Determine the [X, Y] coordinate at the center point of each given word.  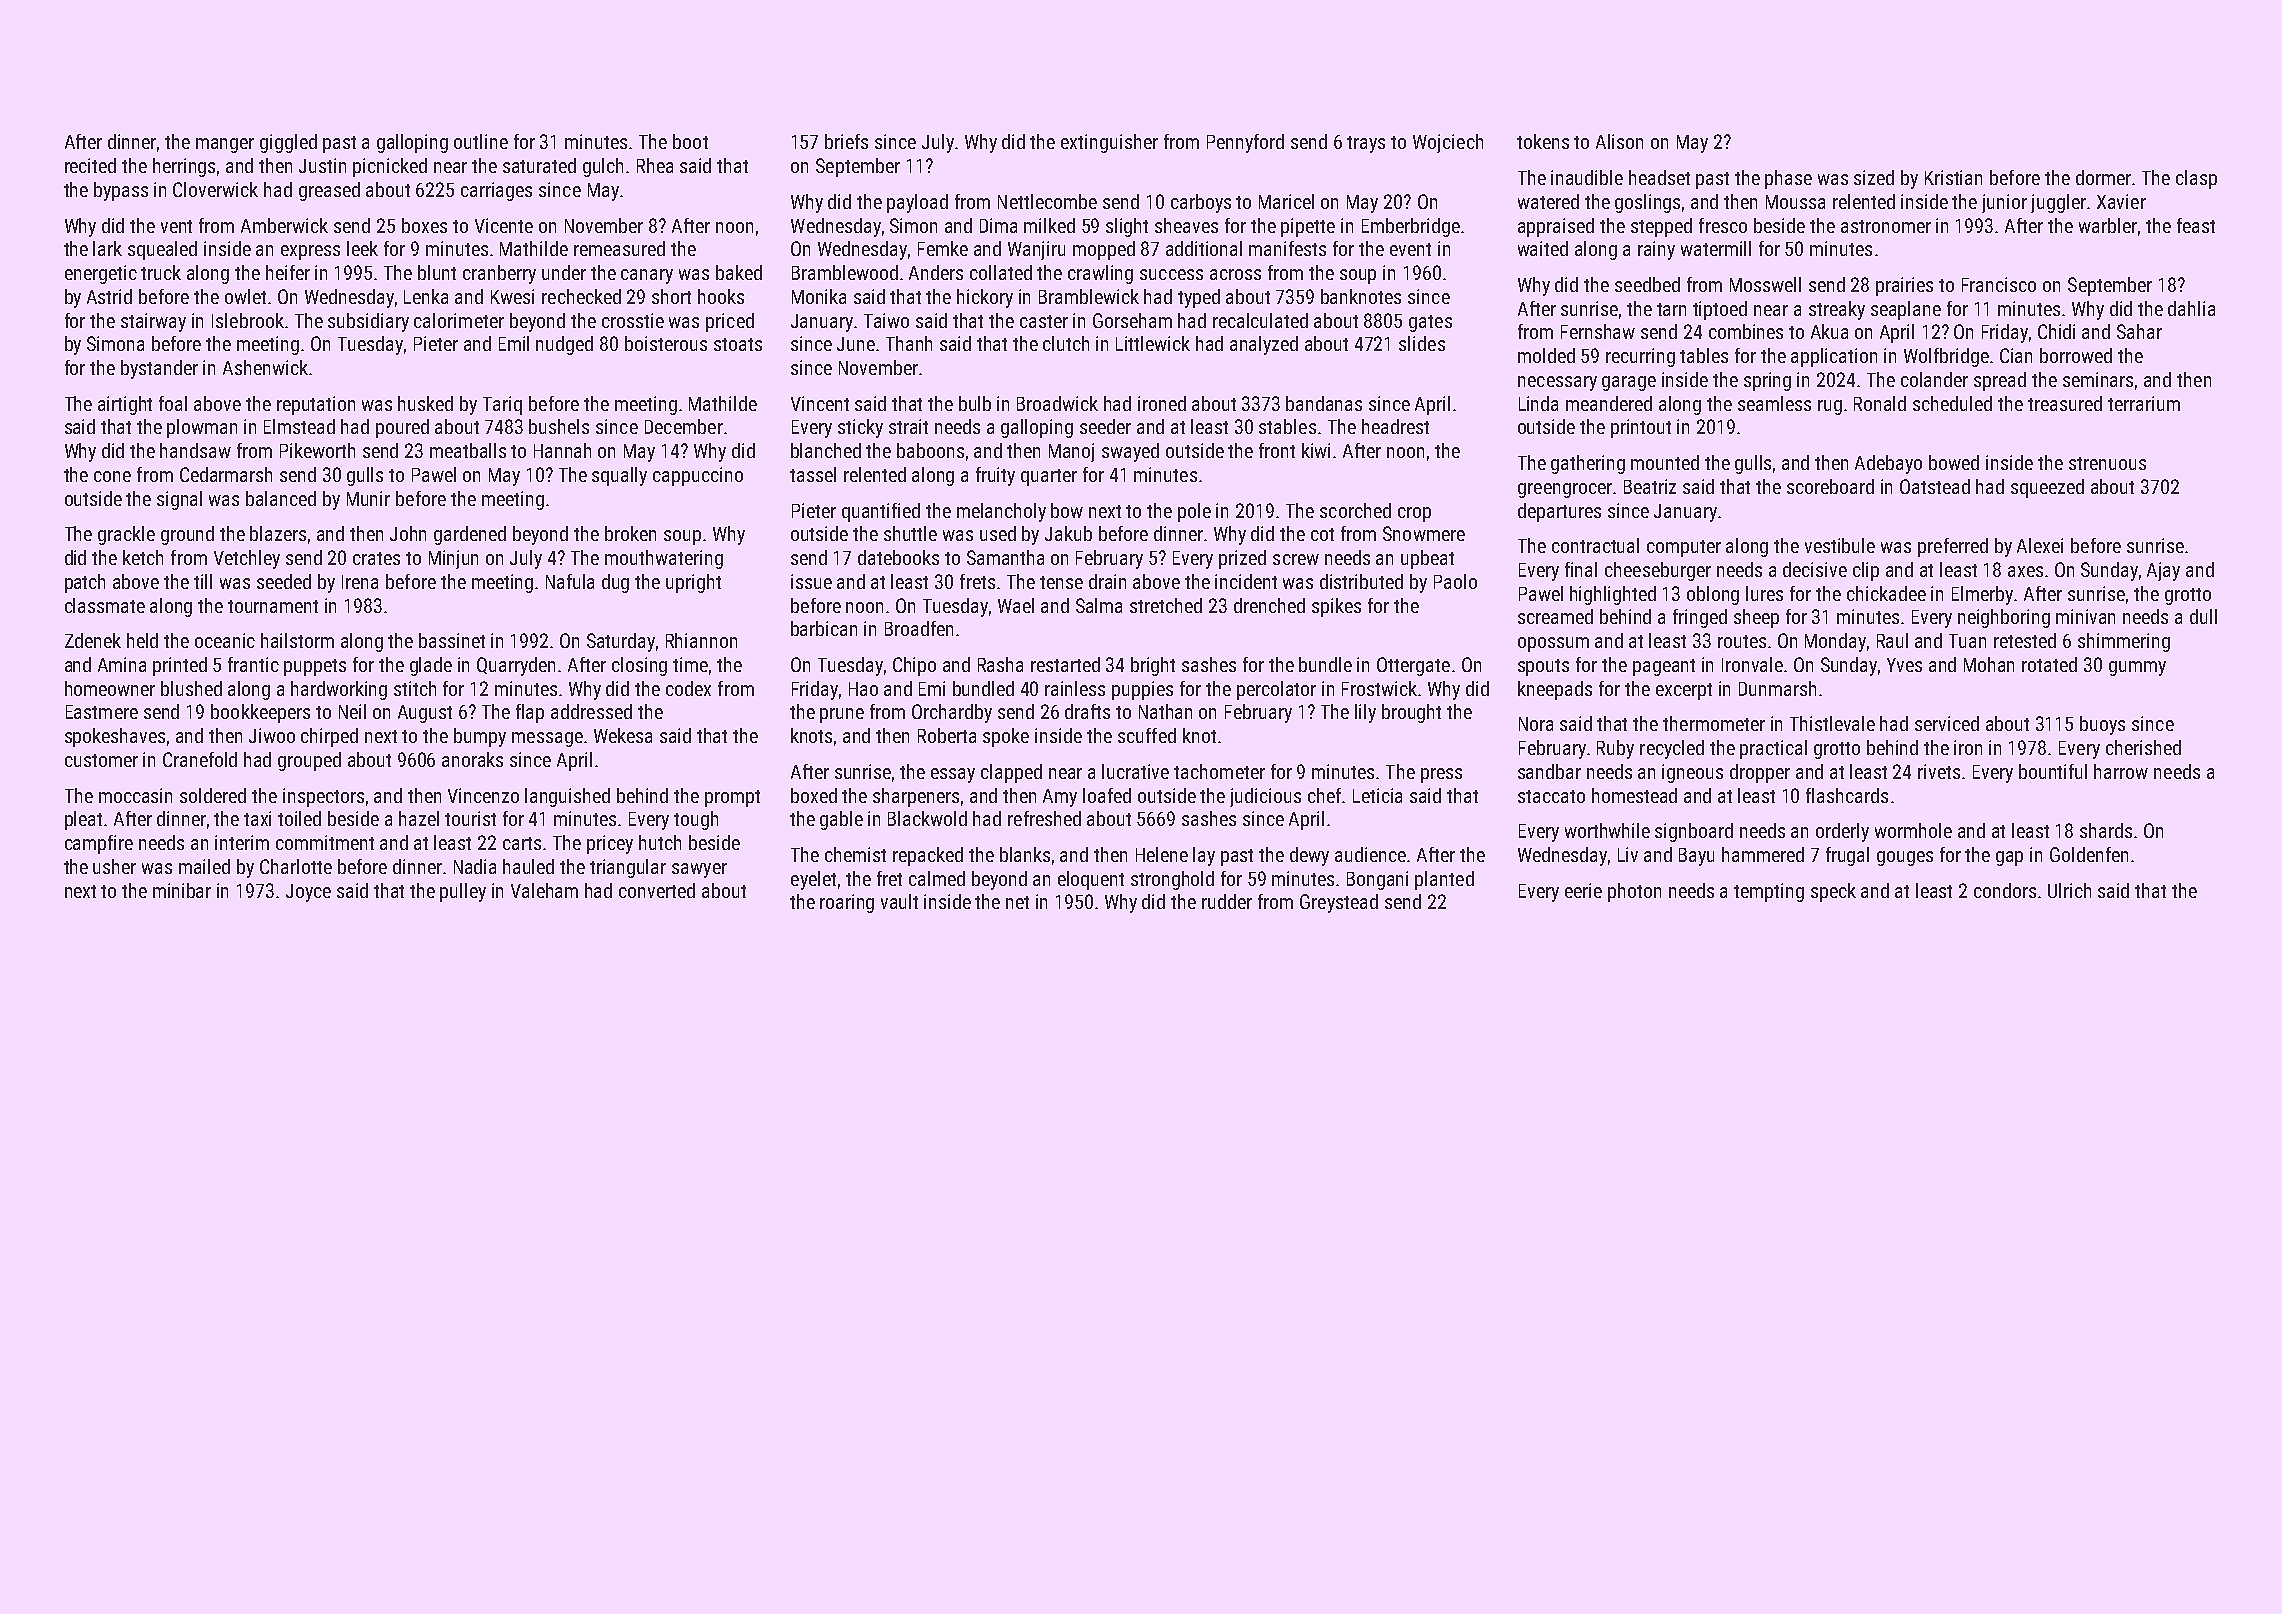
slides [1422, 343]
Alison [1619, 141]
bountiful [2053, 771]
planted [1444, 880]
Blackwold [927, 818]
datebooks [898, 557]
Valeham [544, 890]
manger [225, 145]
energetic [101, 274]
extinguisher [1109, 143]
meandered [1609, 403]
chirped [329, 737]
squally [619, 476]
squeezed [2047, 488]
